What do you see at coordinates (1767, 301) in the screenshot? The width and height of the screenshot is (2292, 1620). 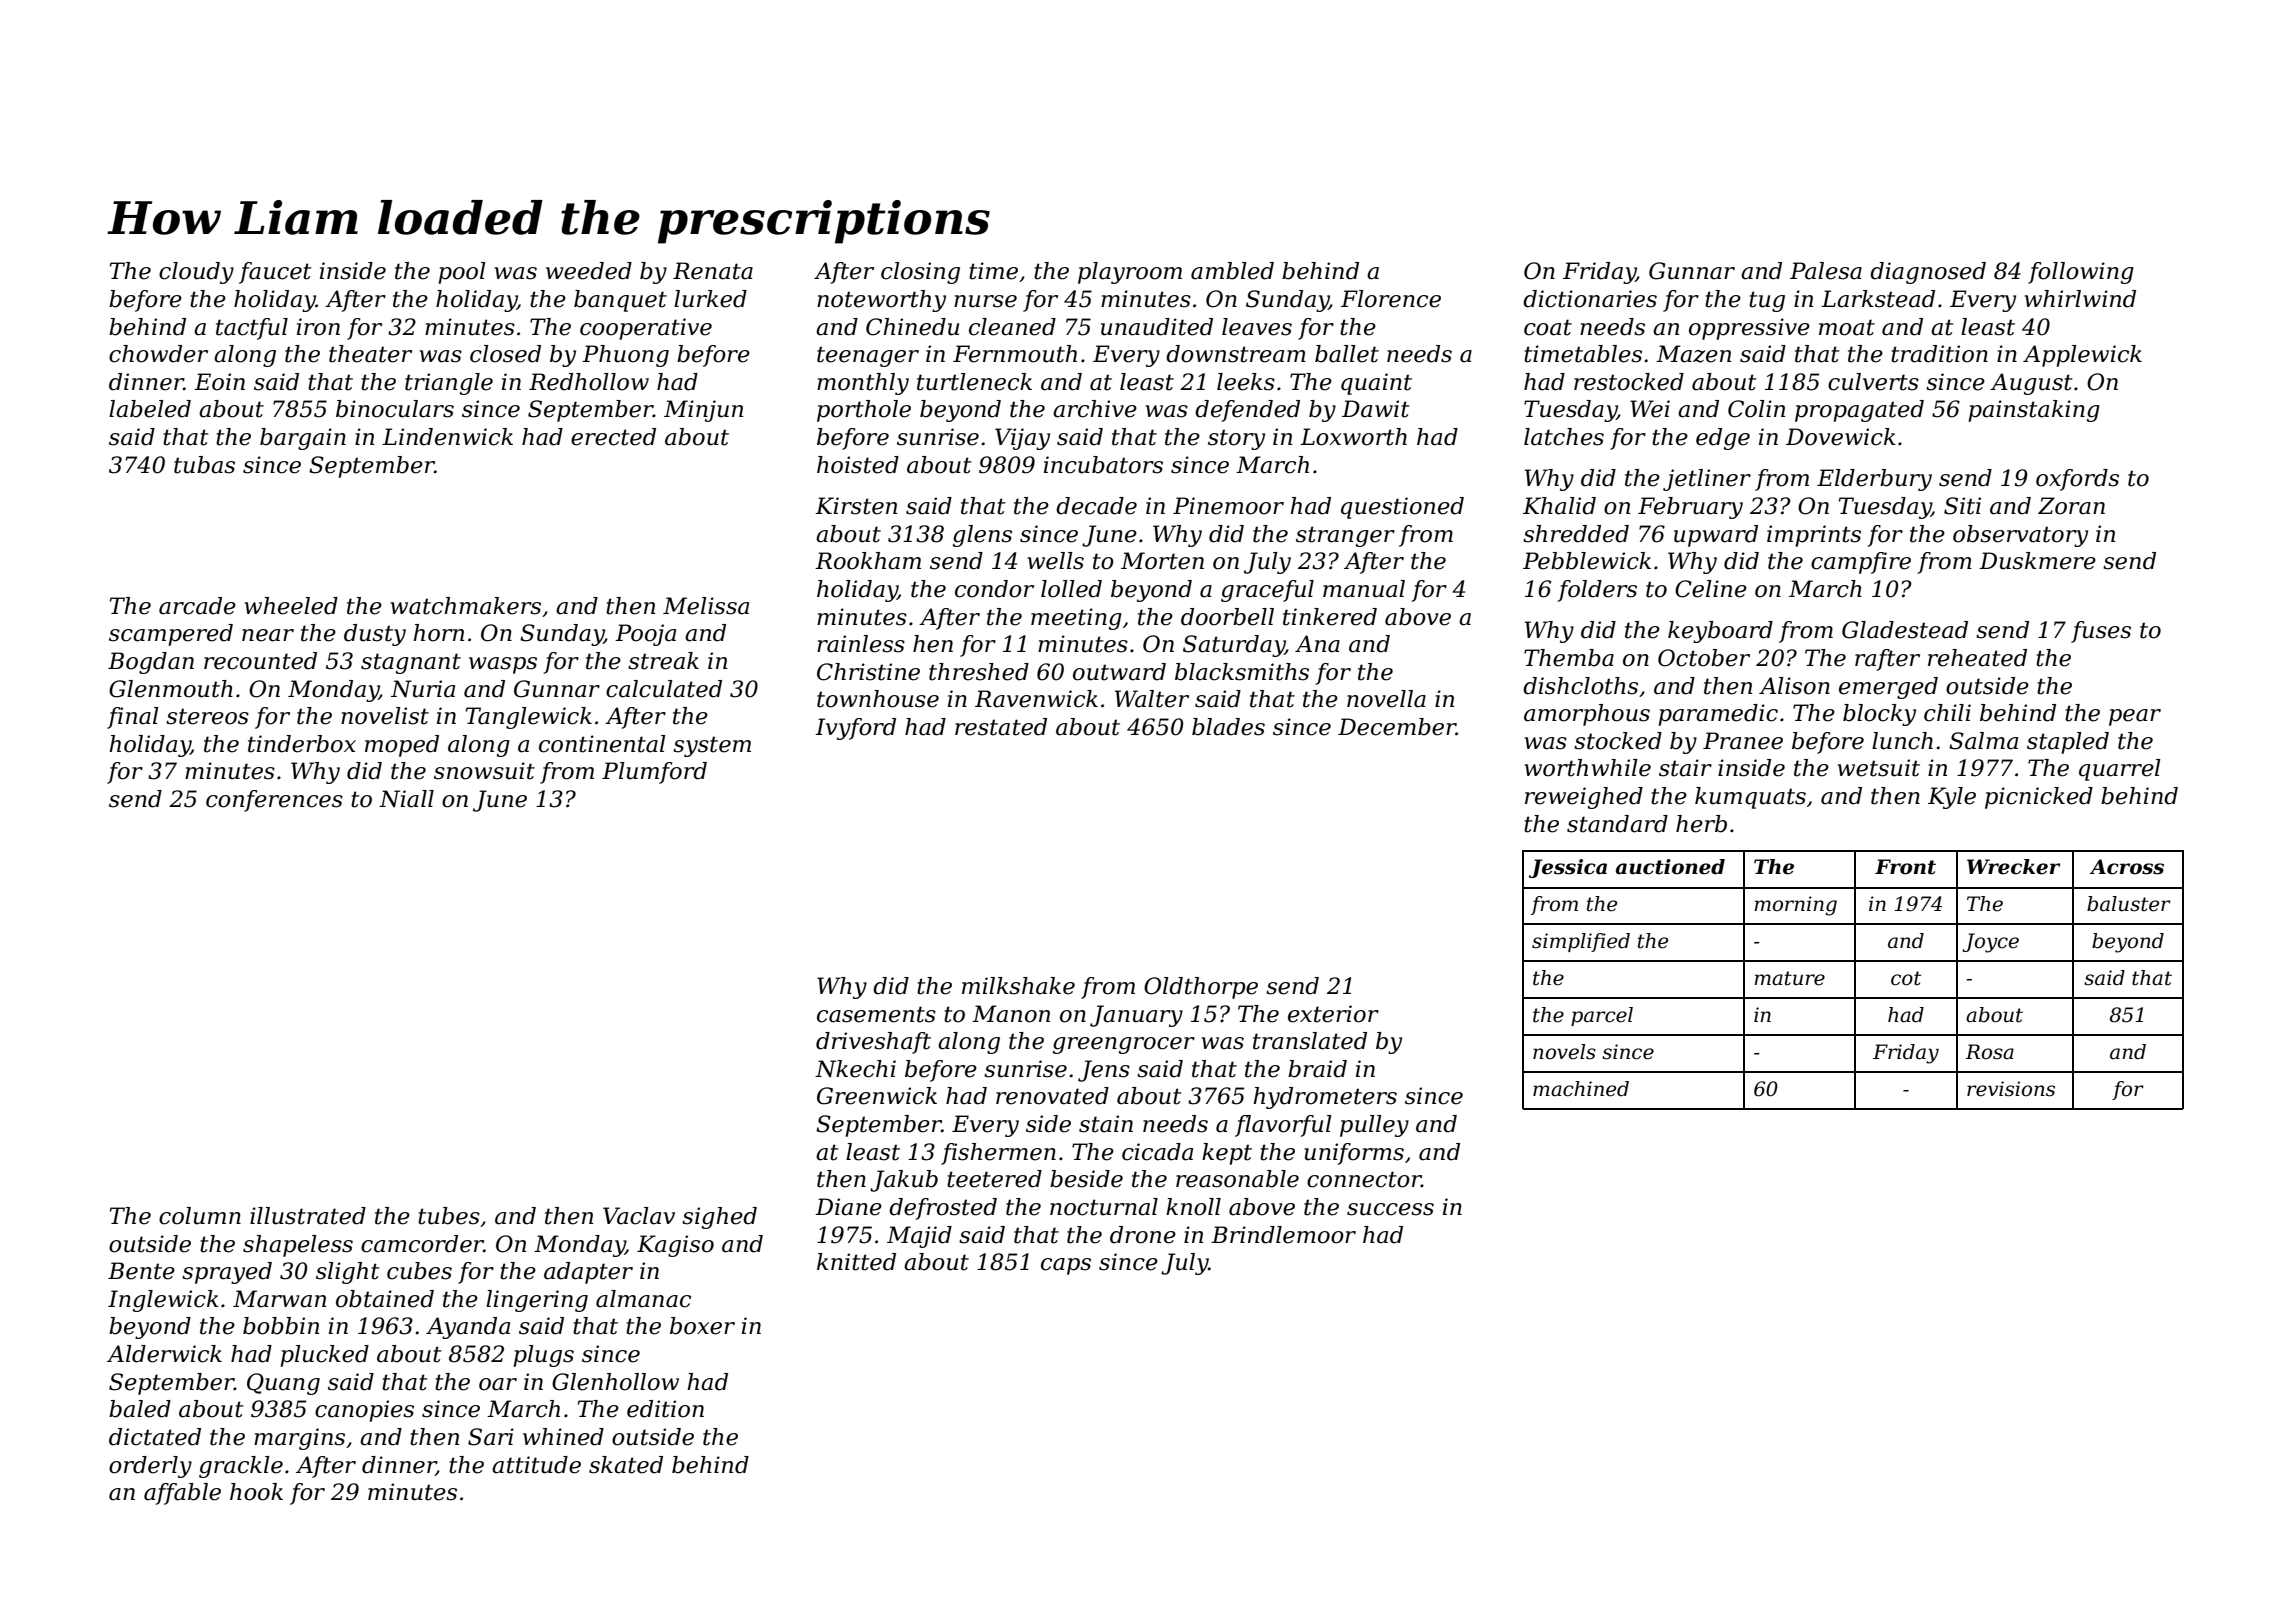 I see `tug` at bounding box center [1767, 301].
